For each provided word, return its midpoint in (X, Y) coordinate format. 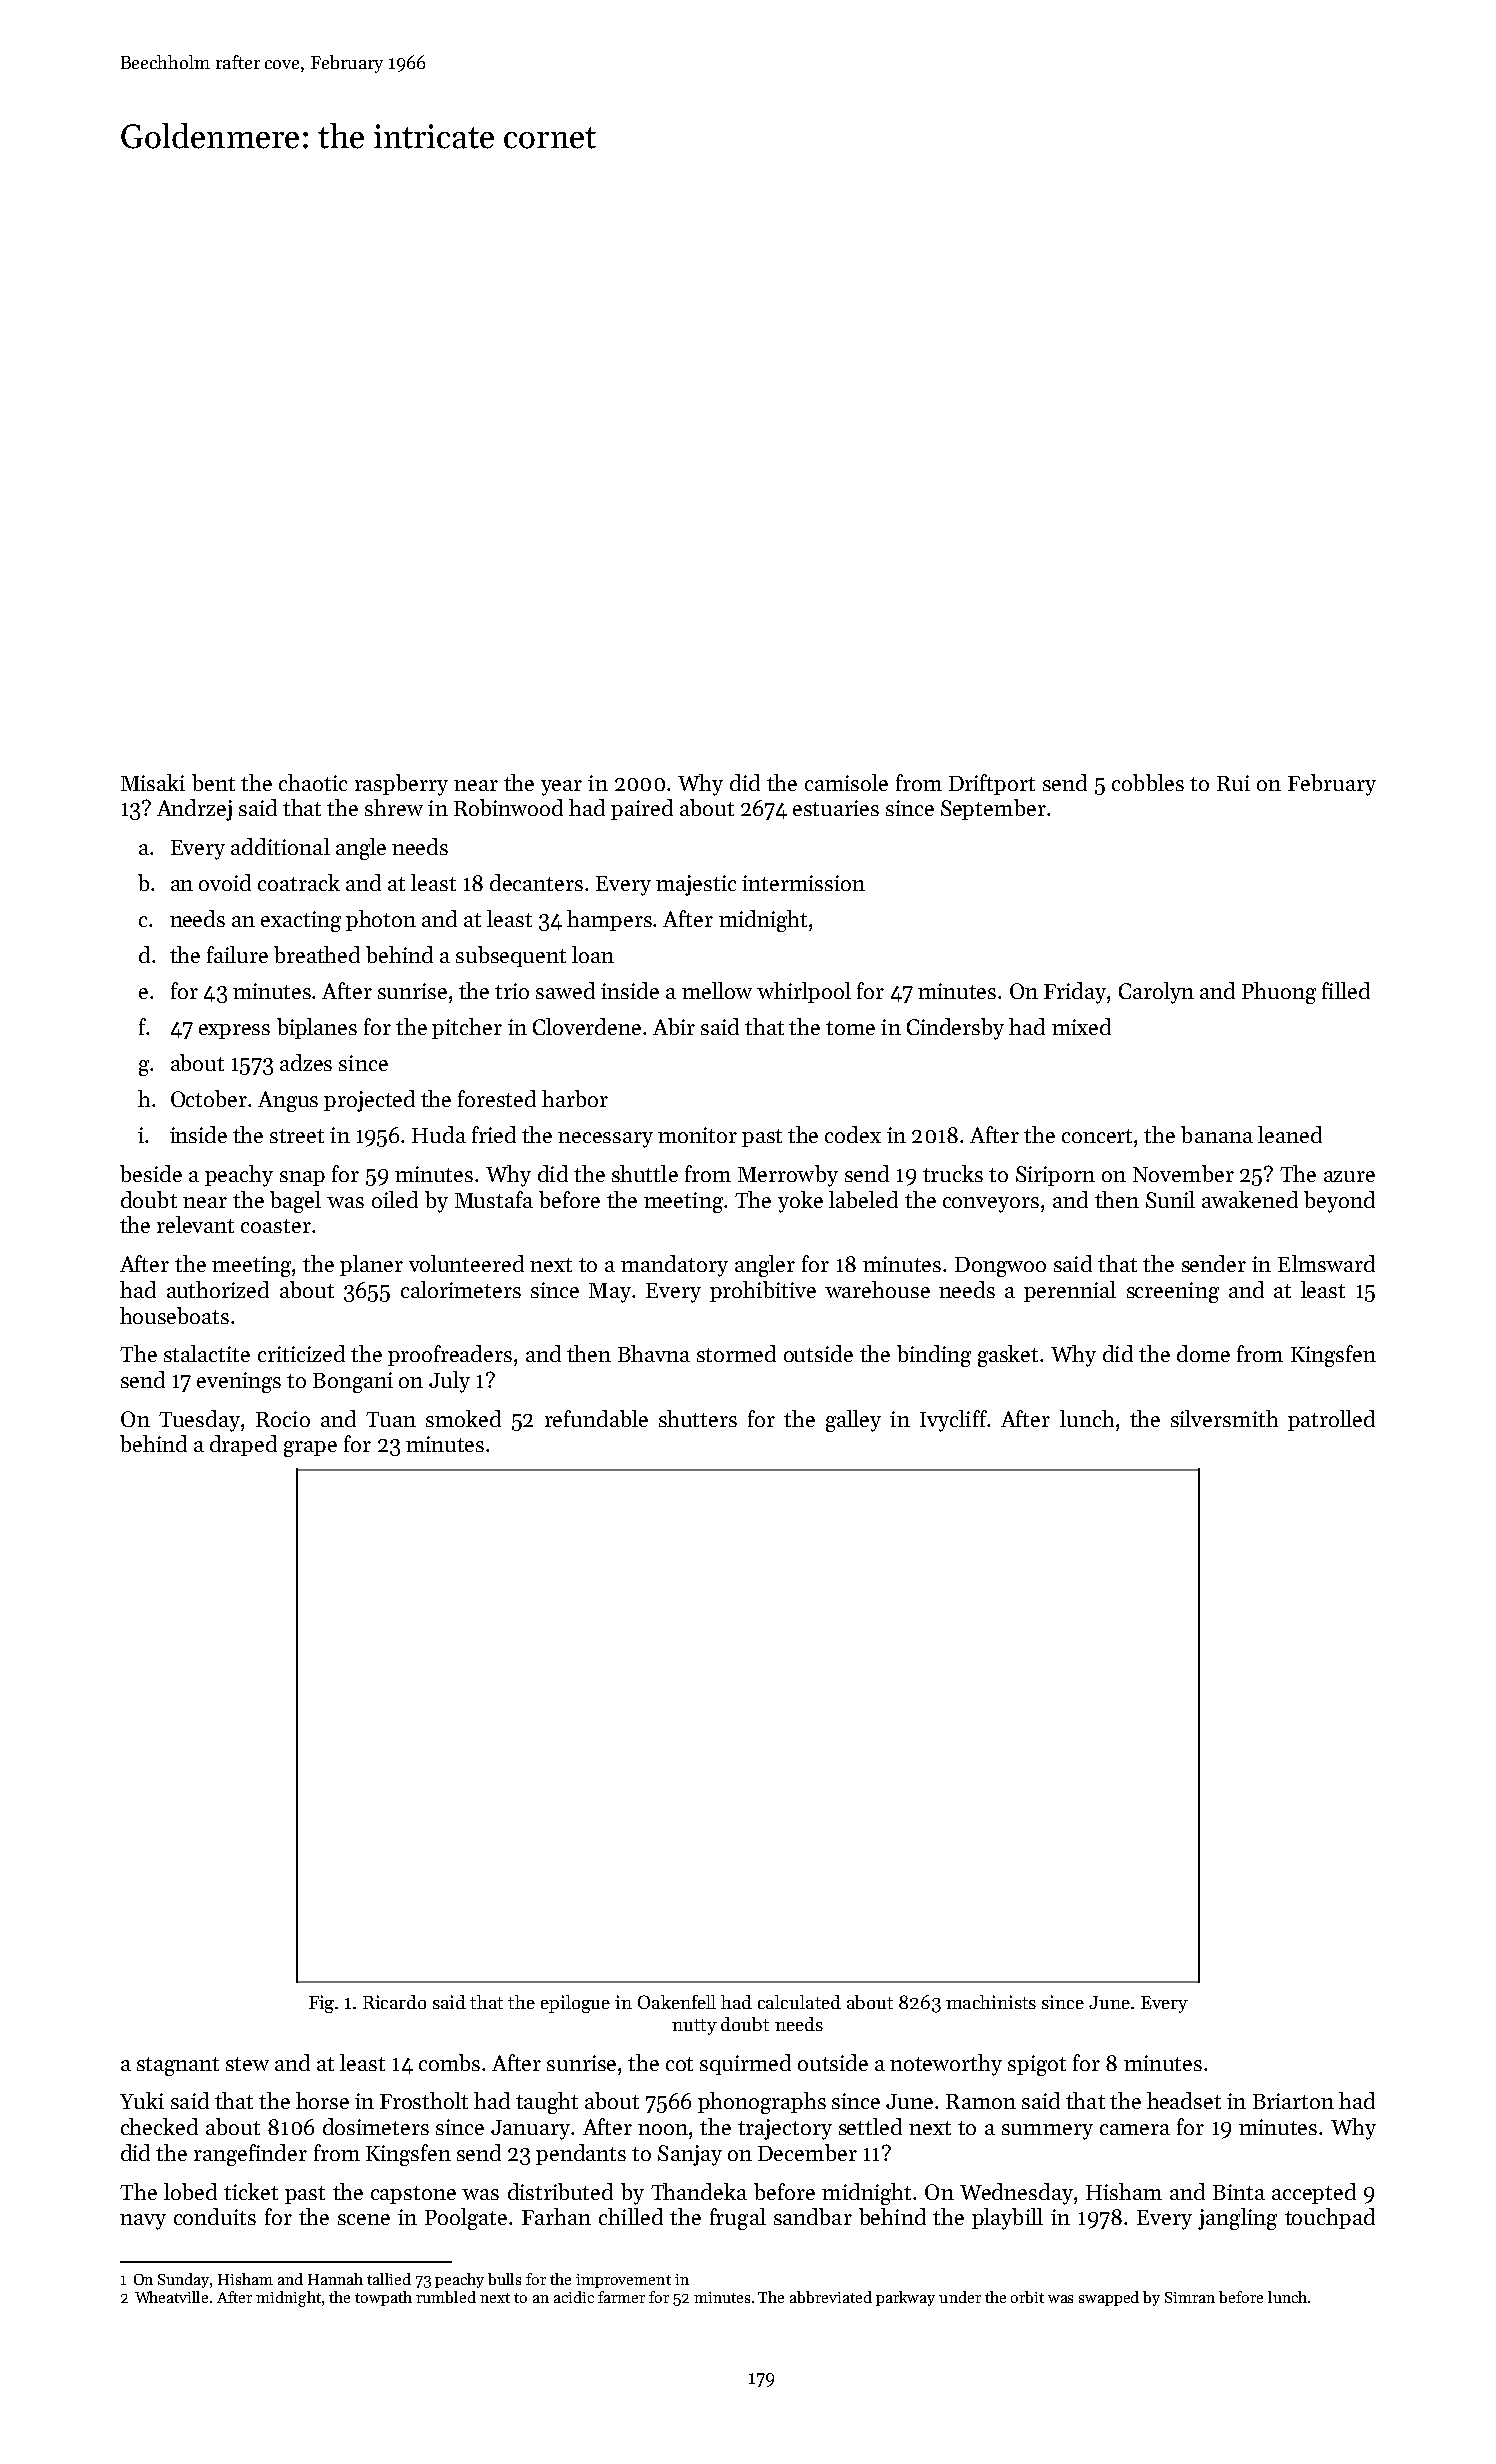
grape (310, 1449)
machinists (991, 2002)
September (993, 809)
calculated (799, 2002)
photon (381, 920)
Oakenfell (677, 2002)
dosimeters (376, 2126)
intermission (803, 883)
